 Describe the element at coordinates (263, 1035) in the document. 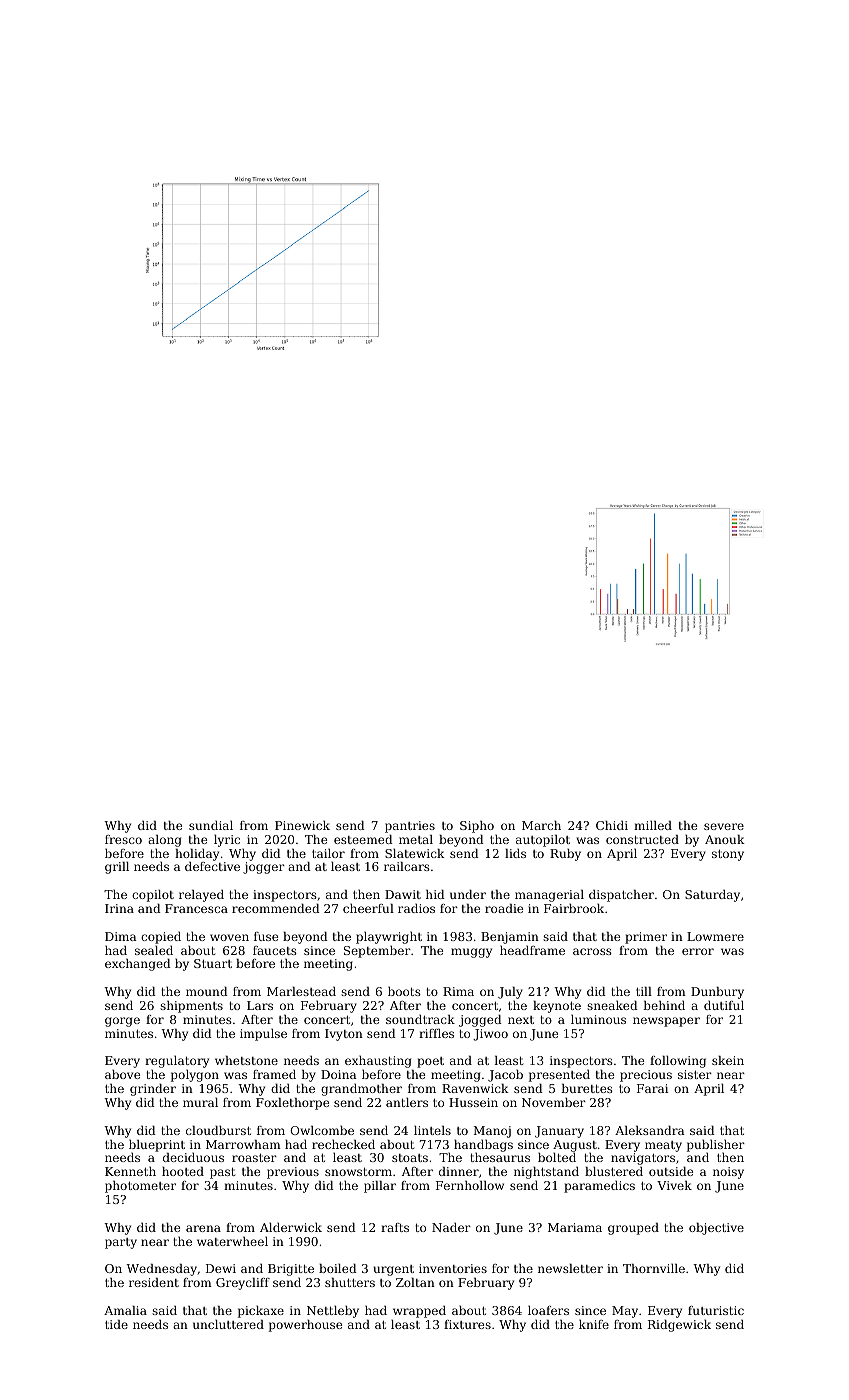

I see `impulse` at that location.
